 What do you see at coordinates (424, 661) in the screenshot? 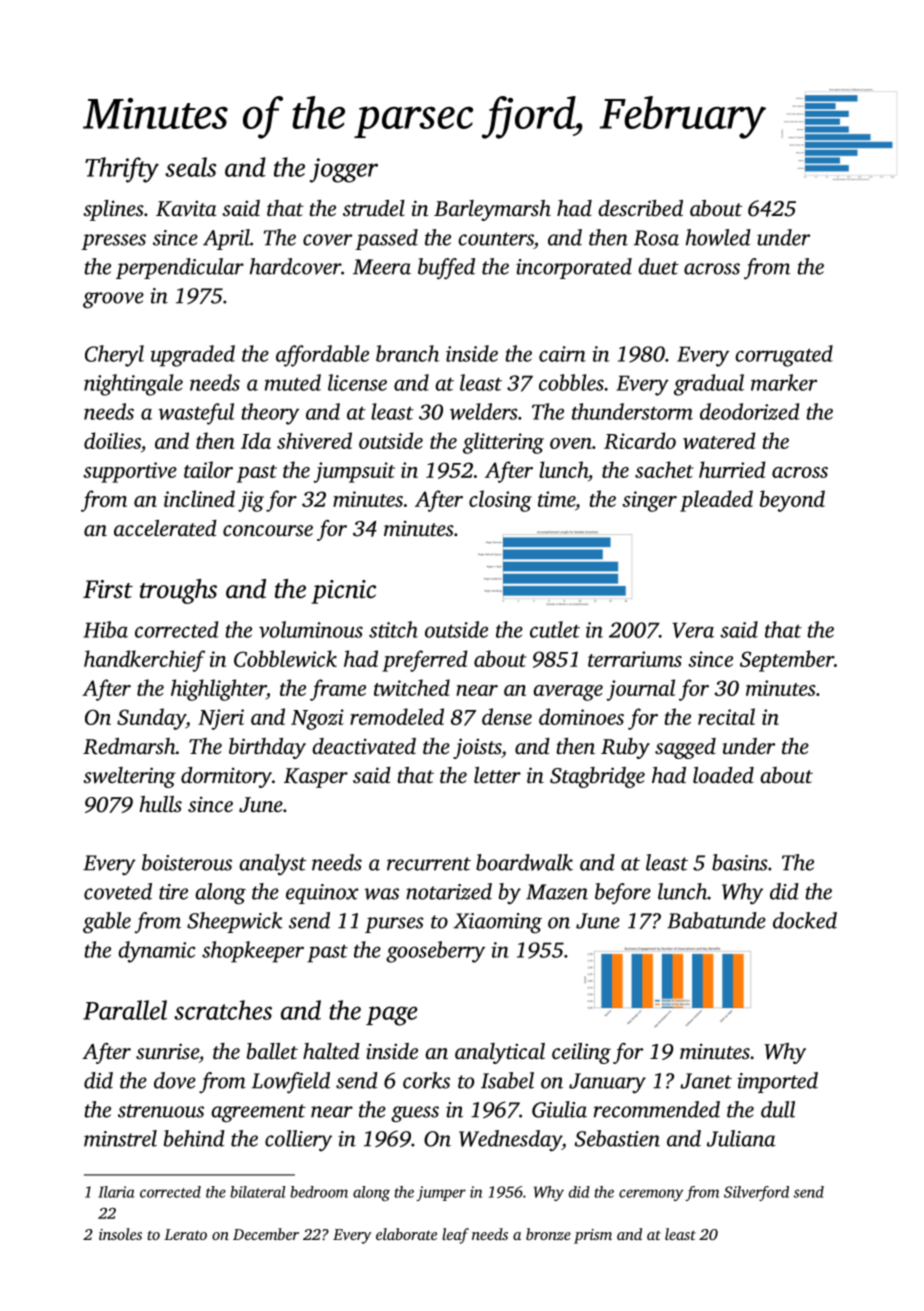
I see `preferred` at bounding box center [424, 661].
